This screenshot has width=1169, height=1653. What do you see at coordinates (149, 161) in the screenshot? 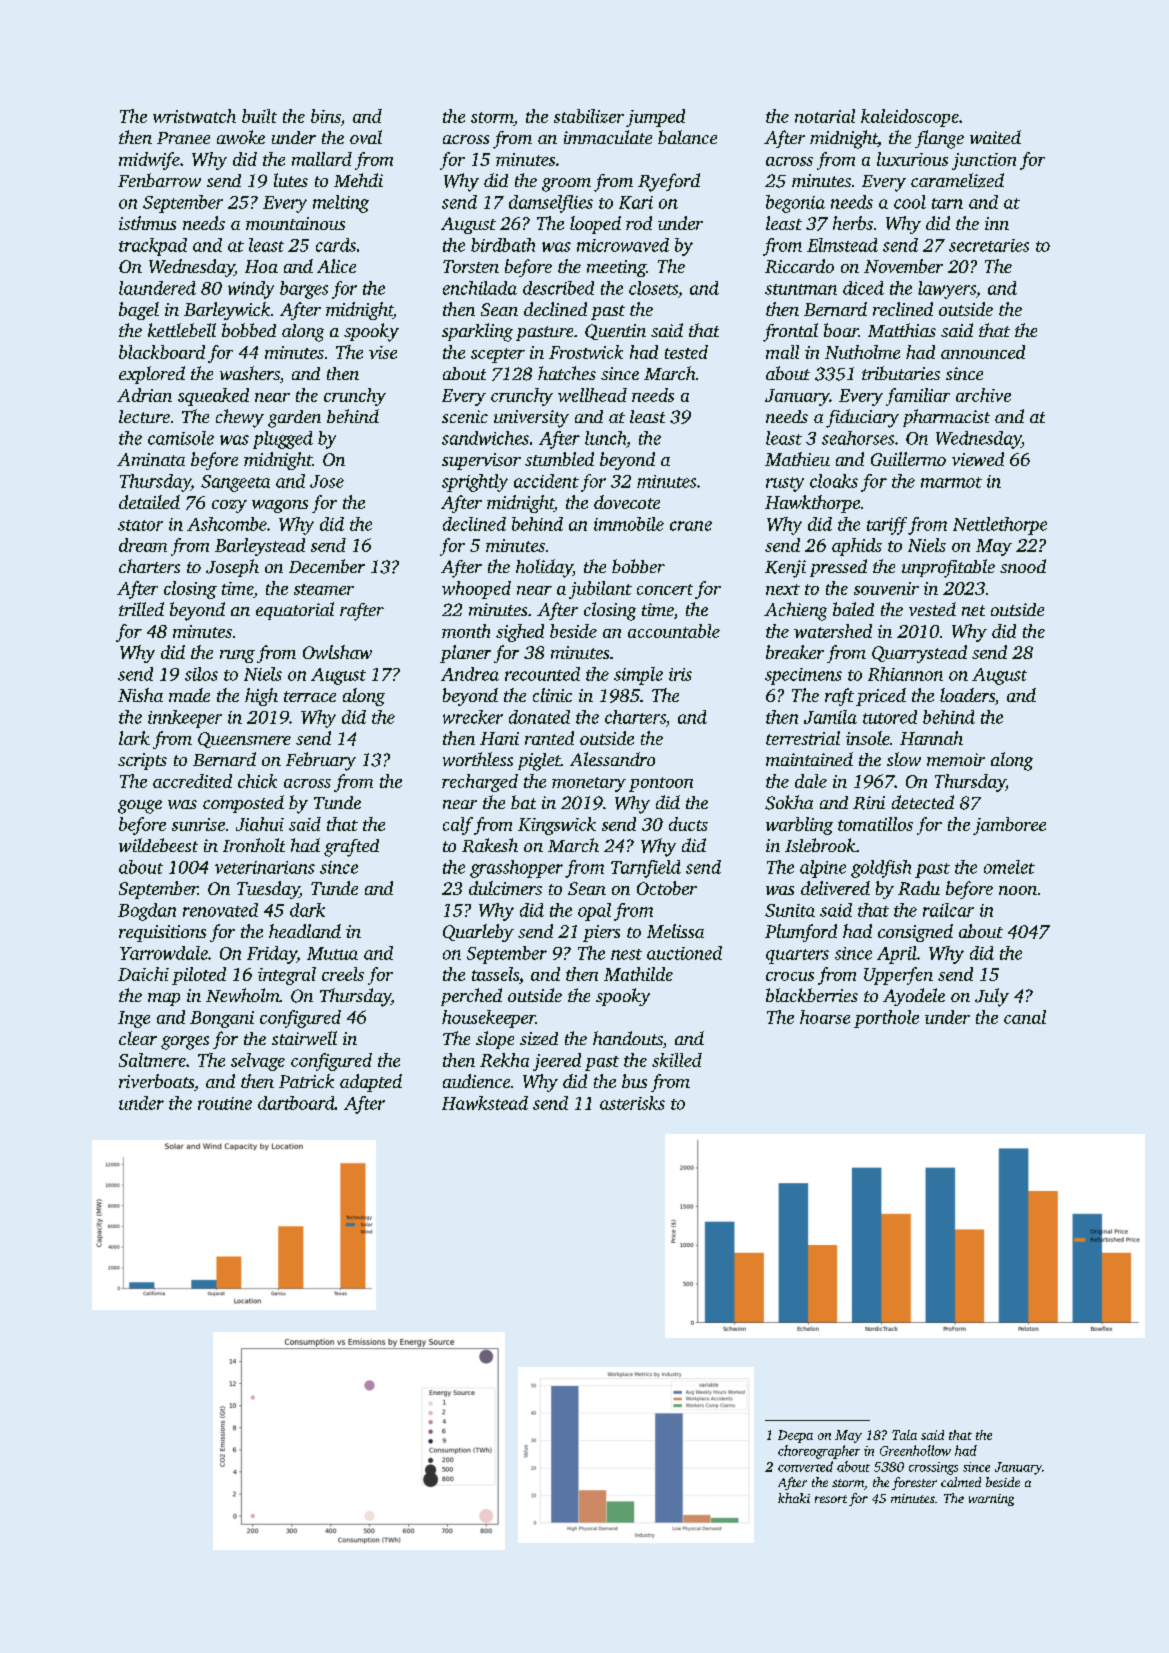
I see `midwife` at bounding box center [149, 161].
